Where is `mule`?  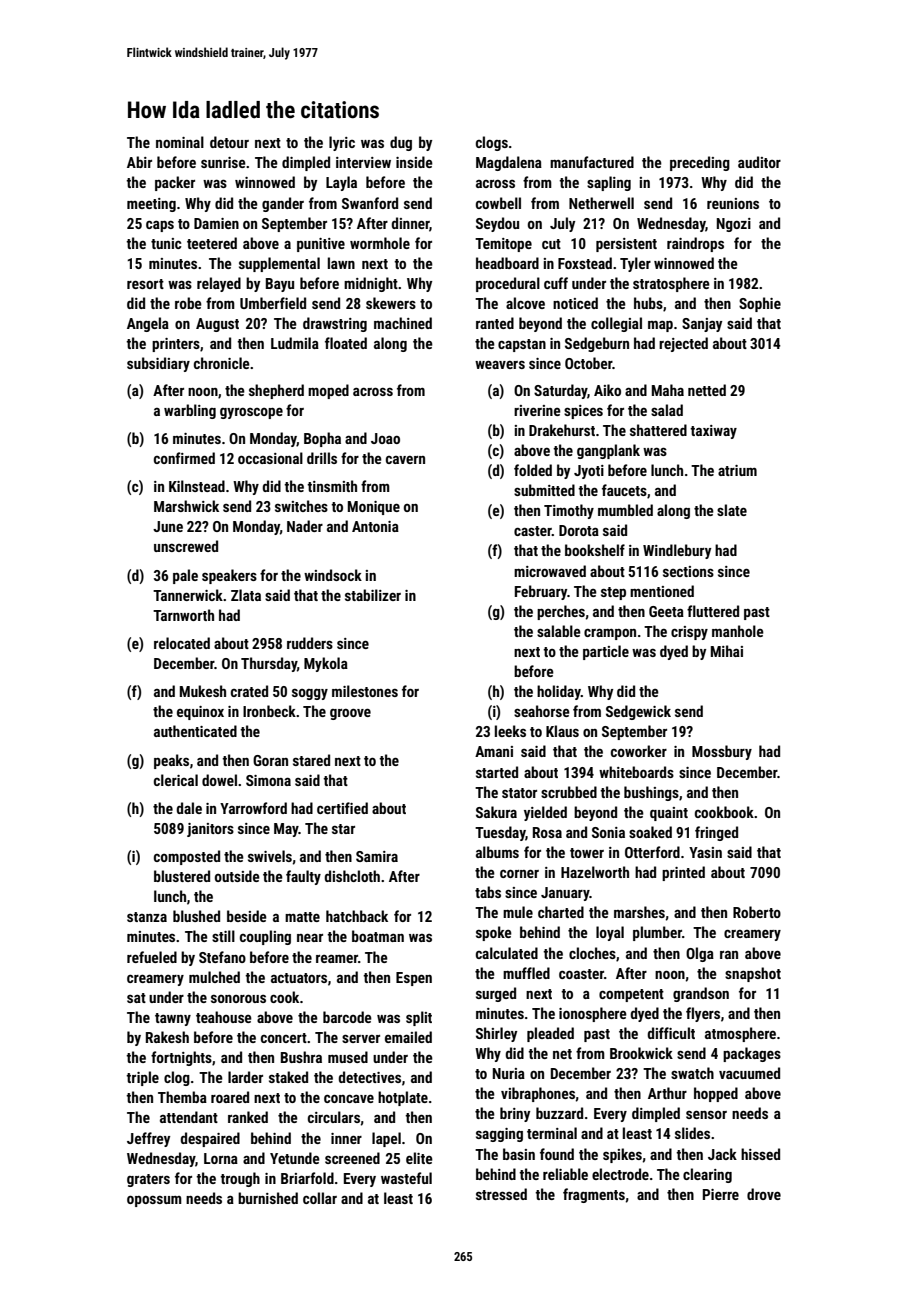
mule is located at coordinates (518, 912).
